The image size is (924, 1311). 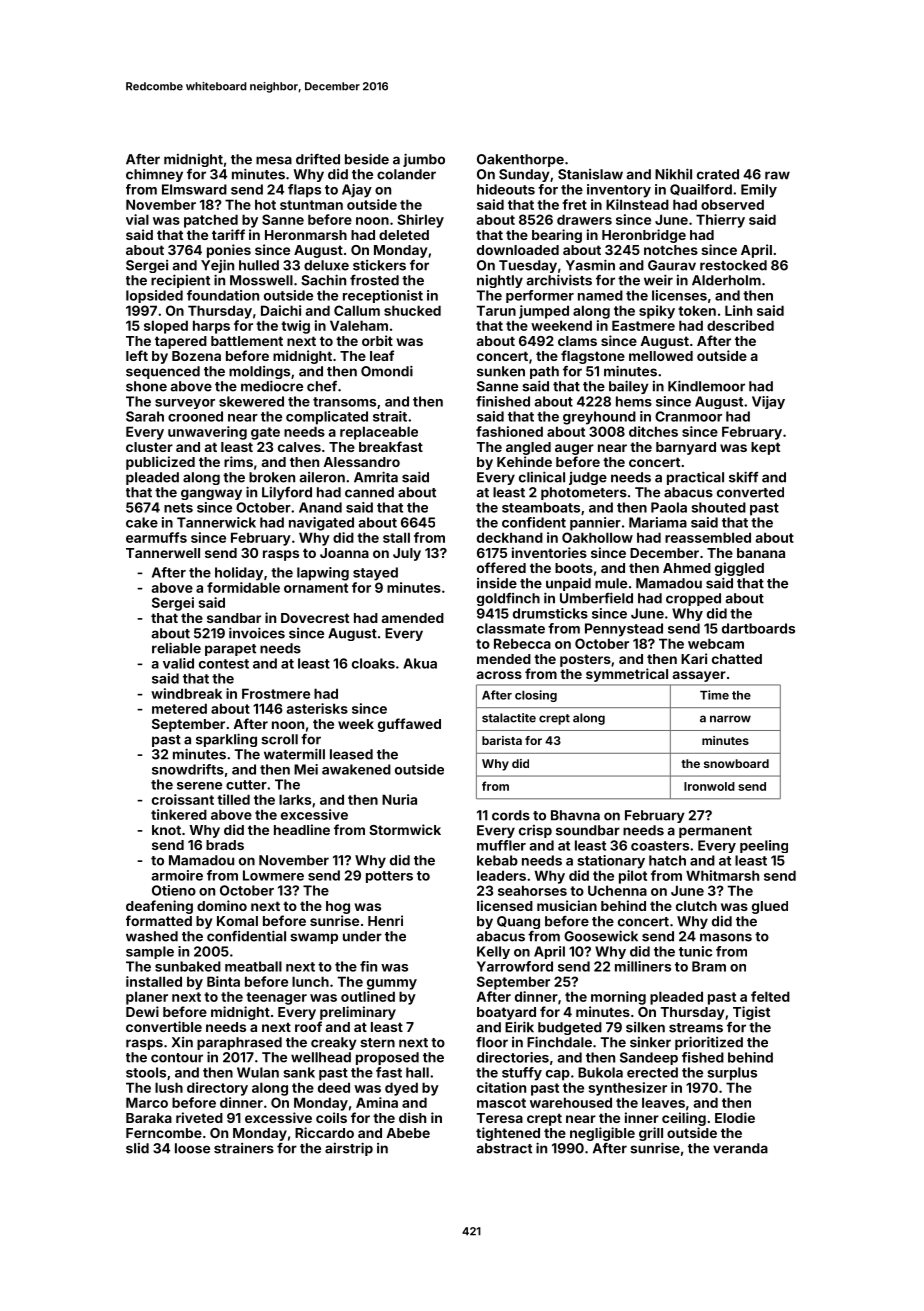 What do you see at coordinates (154, 175) in the screenshot?
I see `chimney` at bounding box center [154, 175].
